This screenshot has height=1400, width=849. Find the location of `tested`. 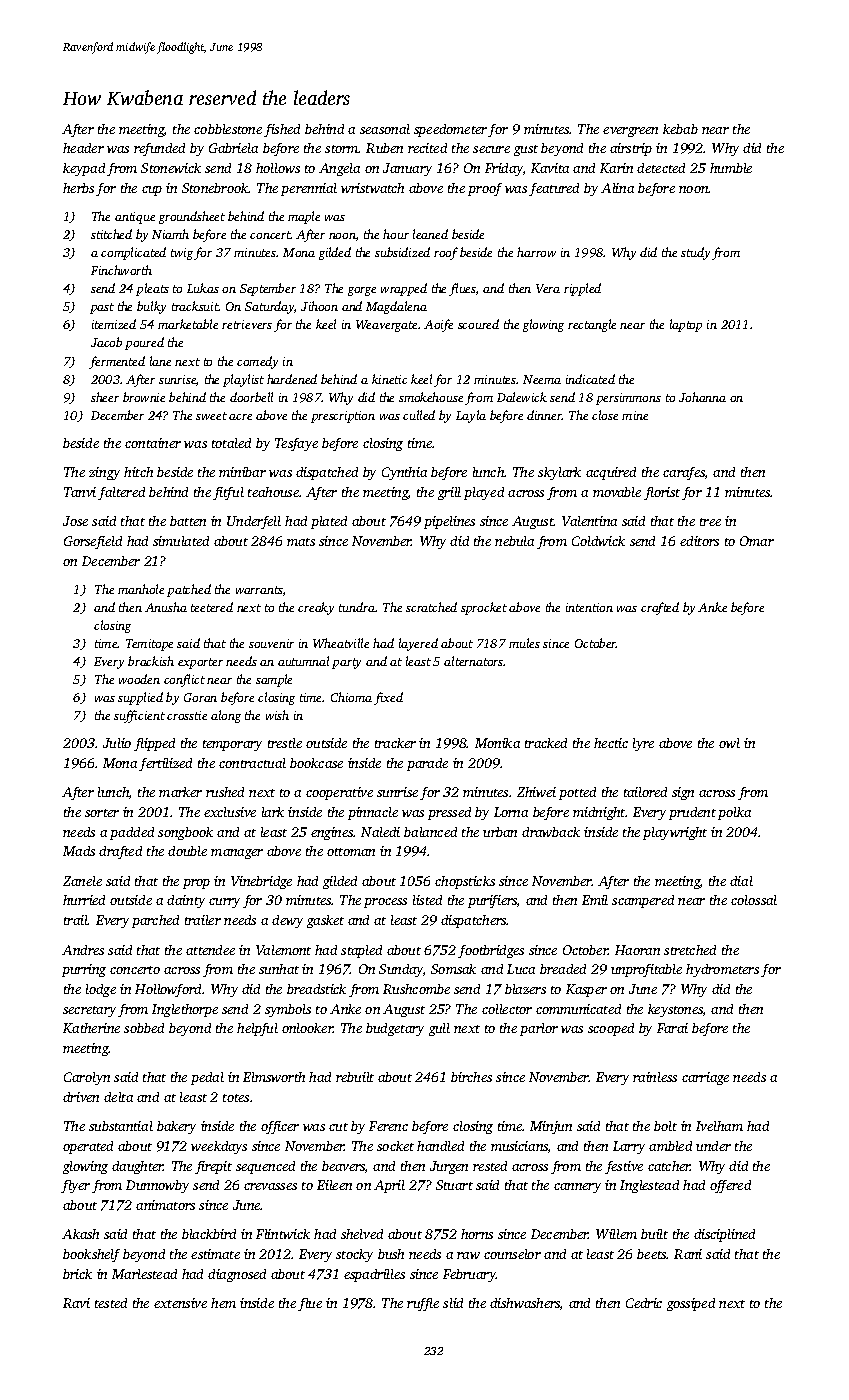

tested is located at coordinates (111, 1303).
